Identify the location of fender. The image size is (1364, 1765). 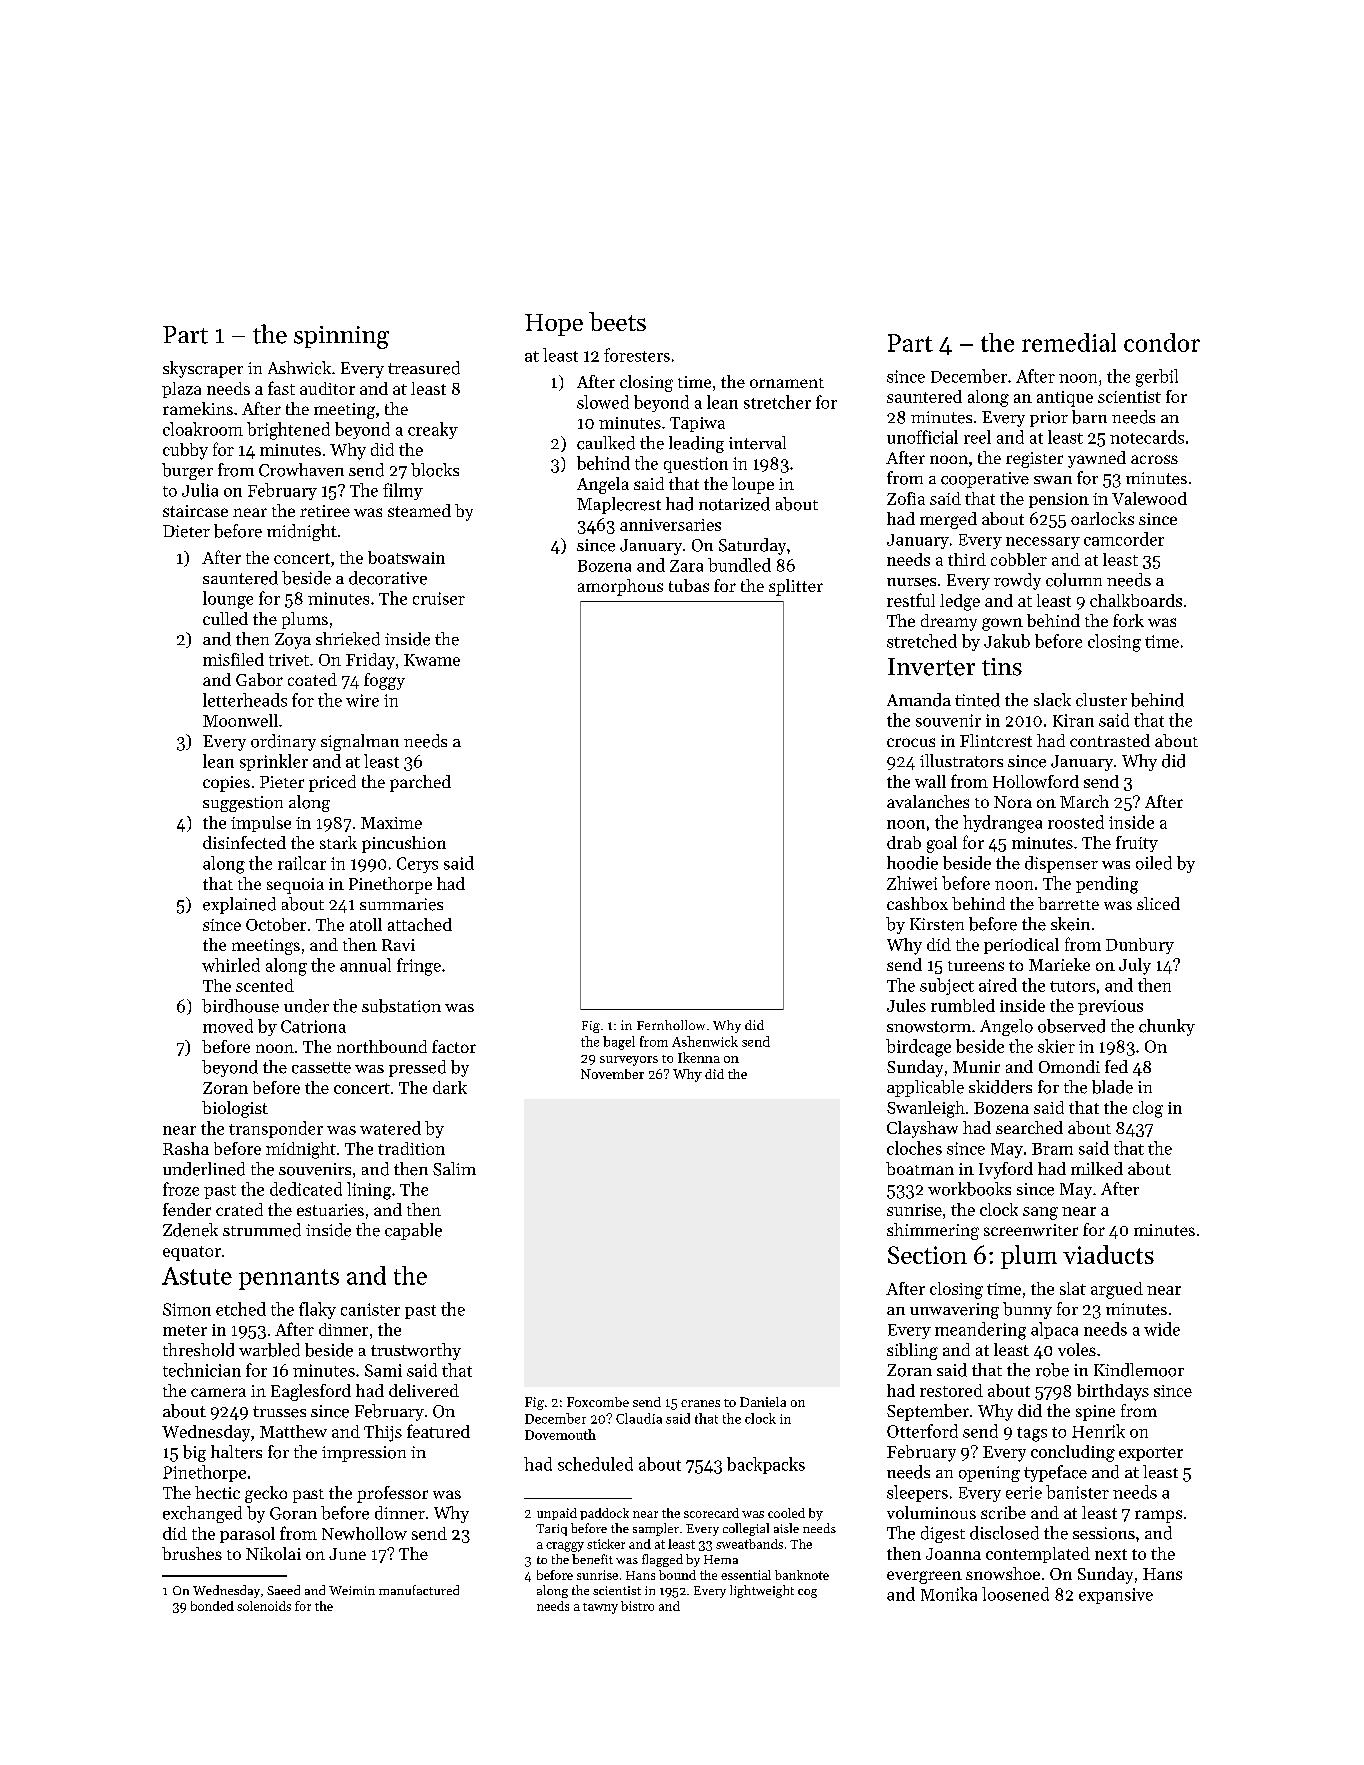
(187, 1209).
